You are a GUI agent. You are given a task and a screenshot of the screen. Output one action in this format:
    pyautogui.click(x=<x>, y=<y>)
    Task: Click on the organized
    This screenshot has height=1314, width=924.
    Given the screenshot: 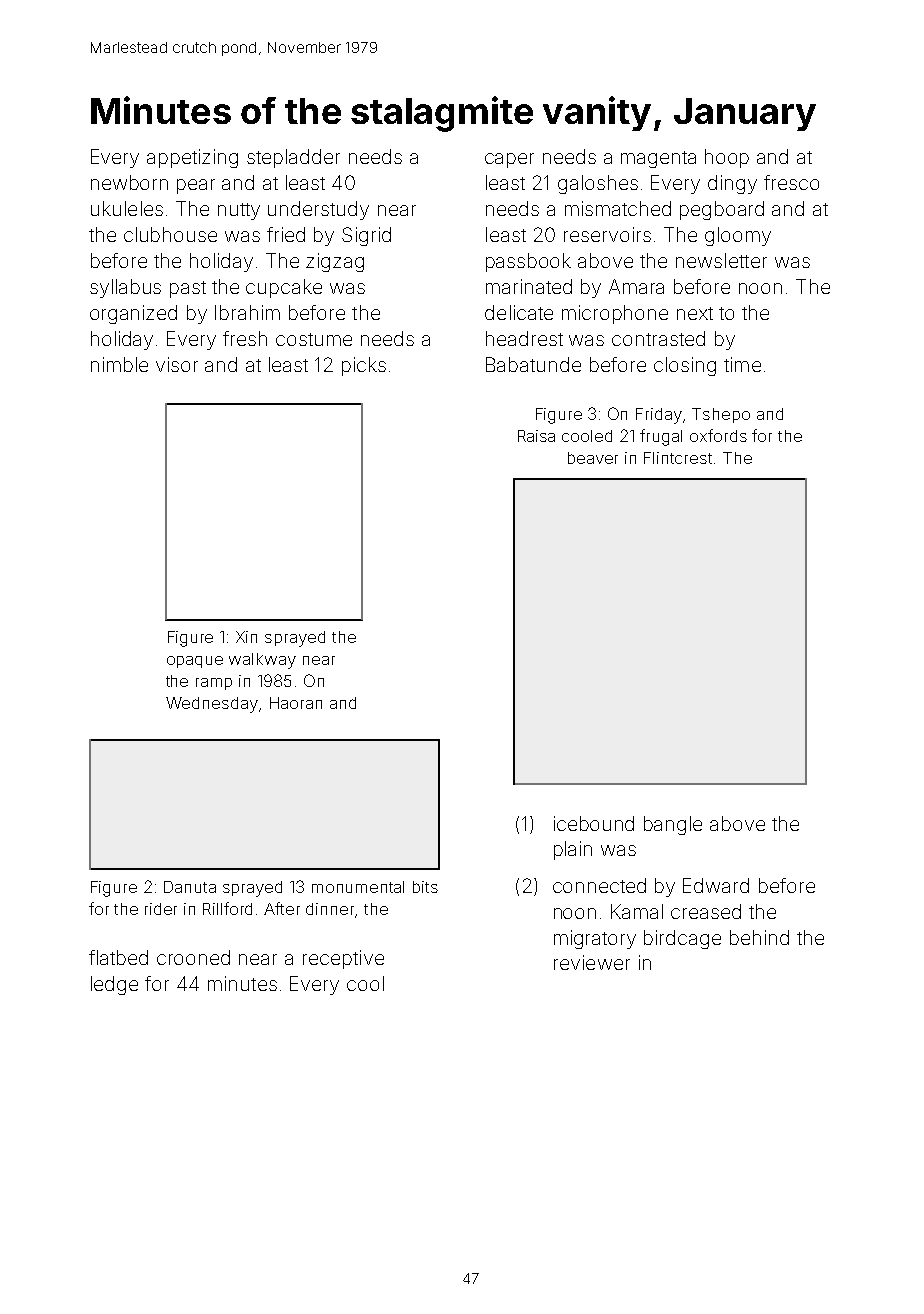 What is the action you would take?
    pyautogui.click(x=133, y=314)
